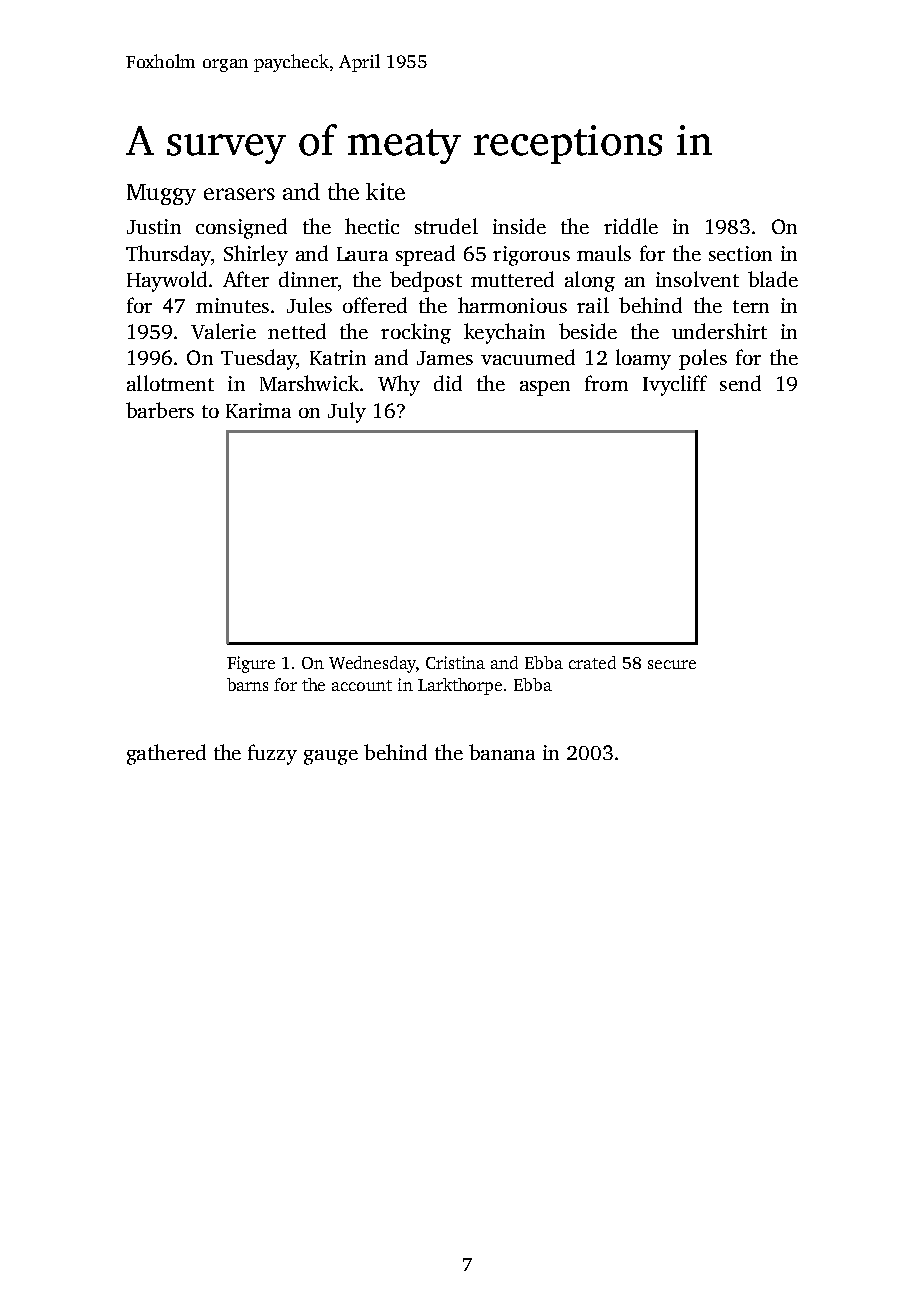 This page has width=924, height=1311. Describe the element at coordinates (166, 754) in the page. I see `gathered` at that location.
